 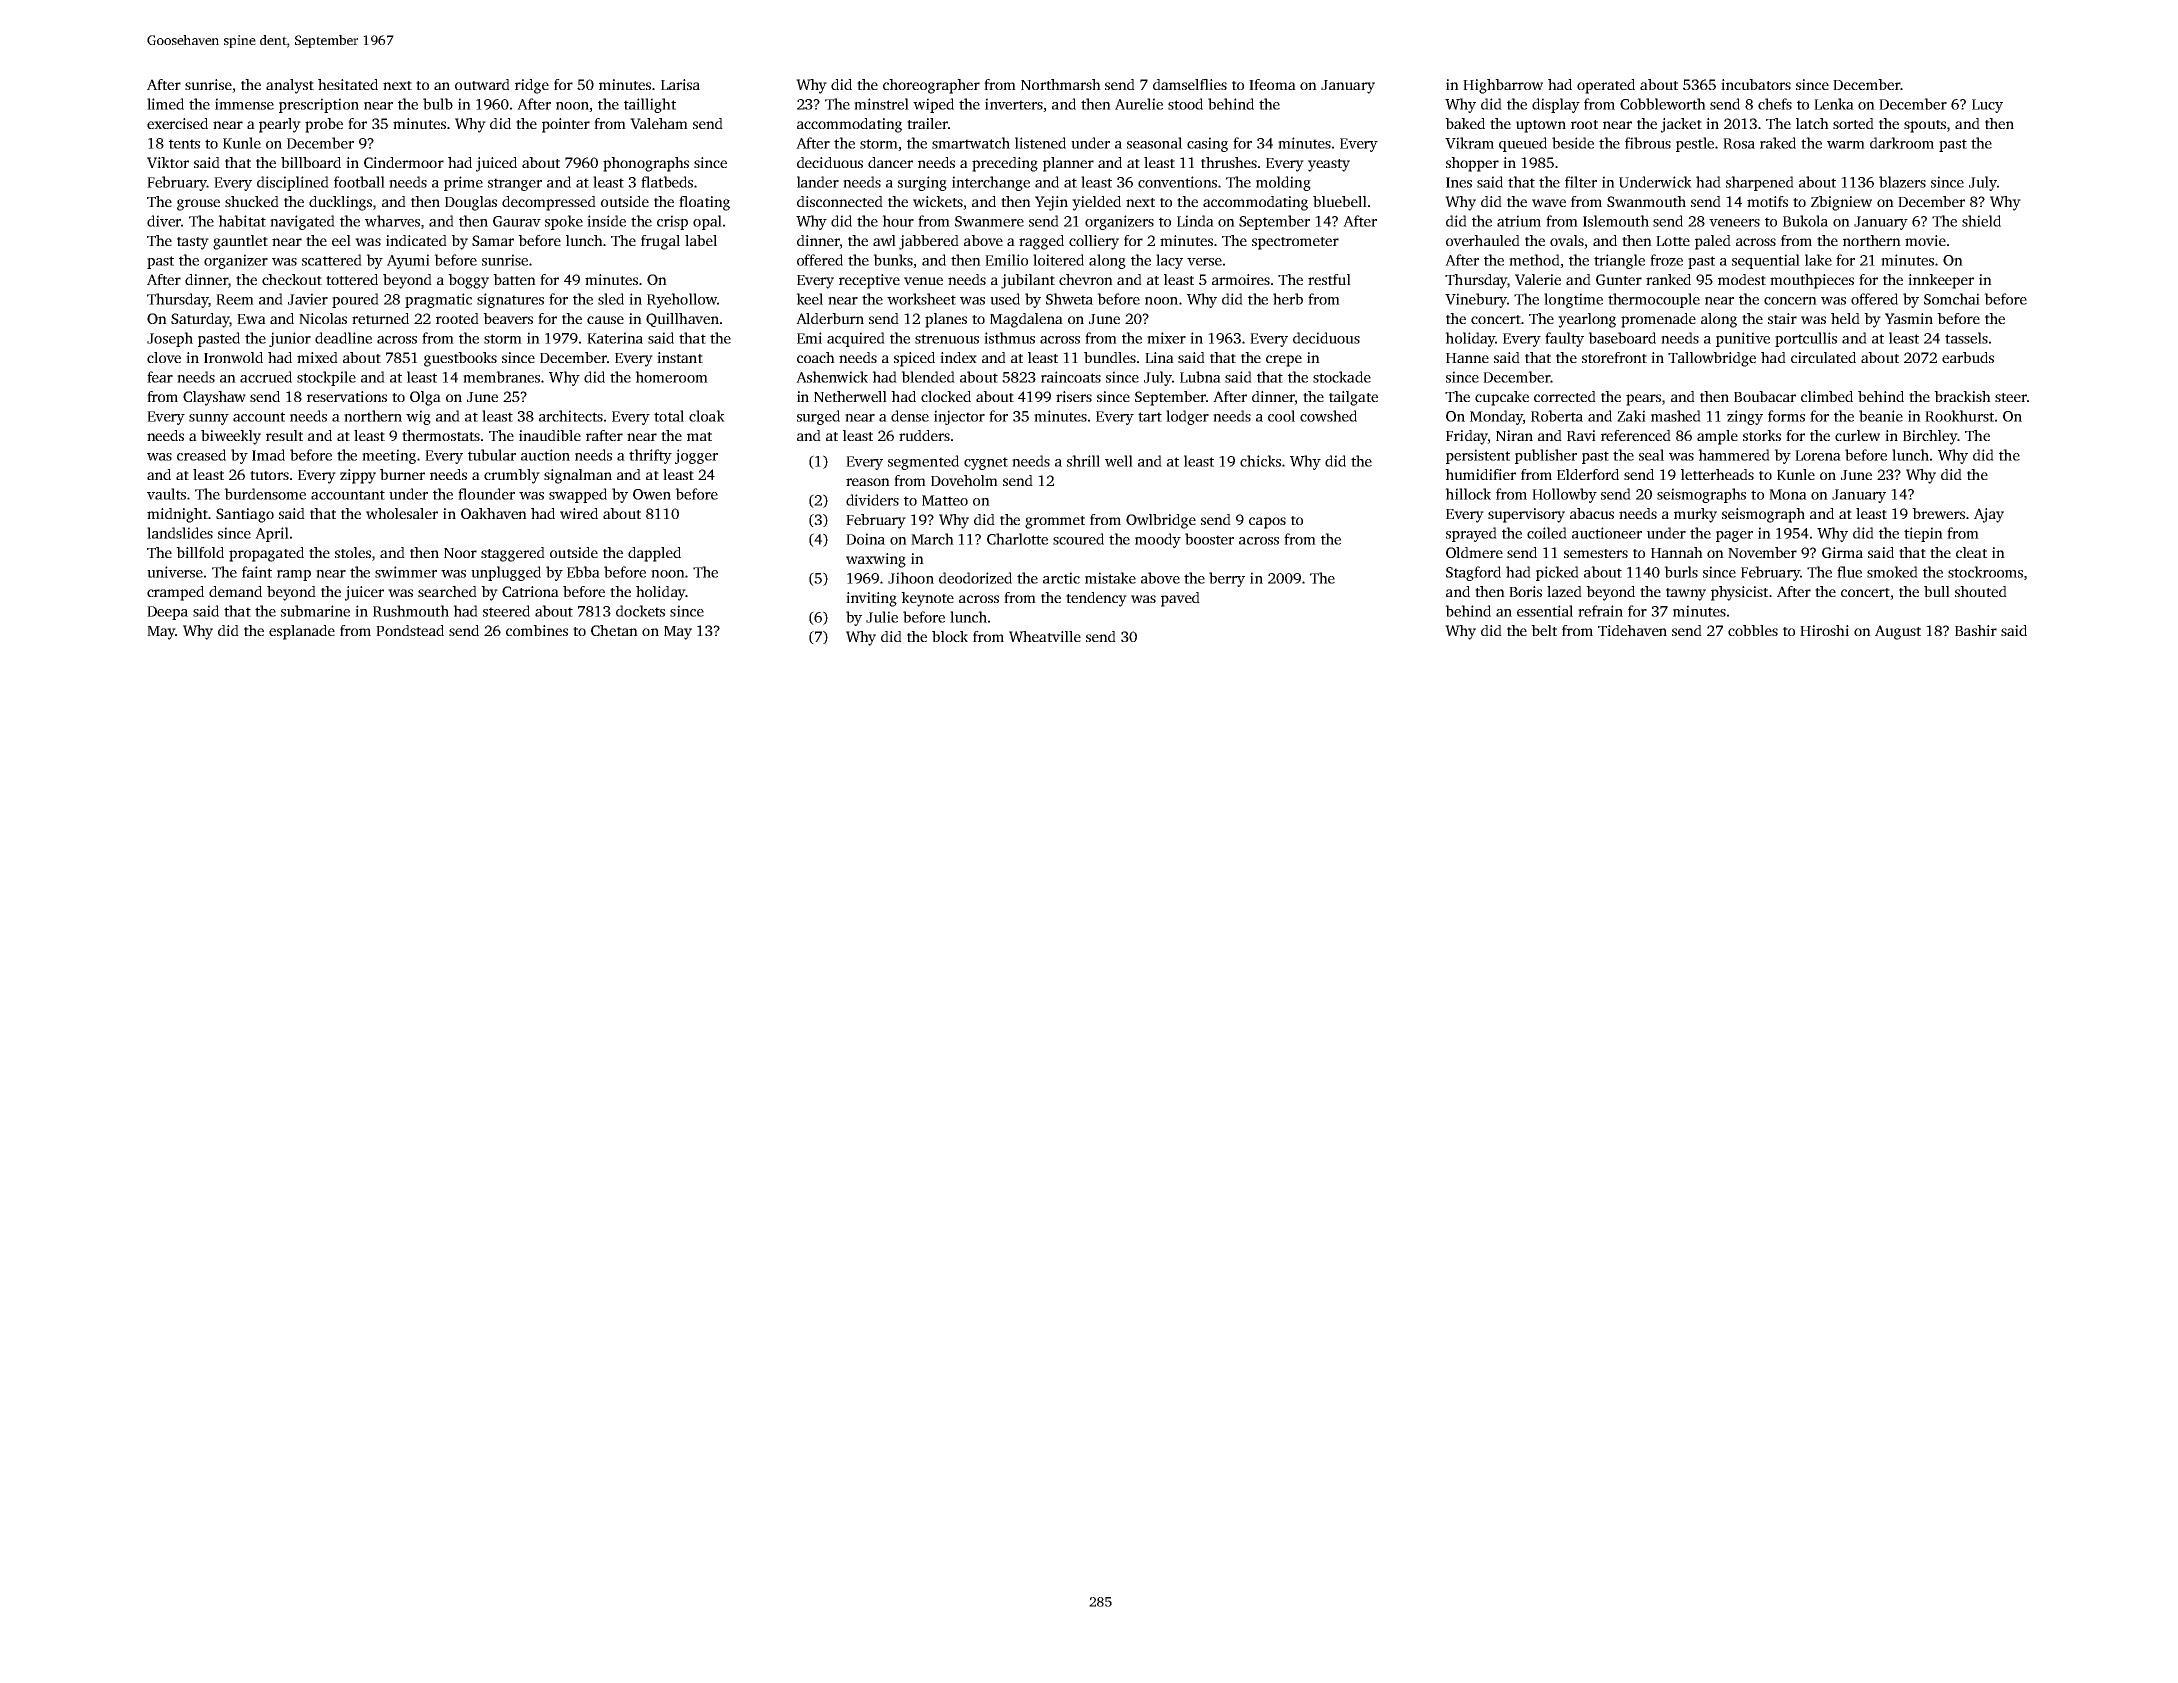 What do you see at coordinates (696, 456) in the screenshot?
I see `jogger` at bounding box center [696, 456].
